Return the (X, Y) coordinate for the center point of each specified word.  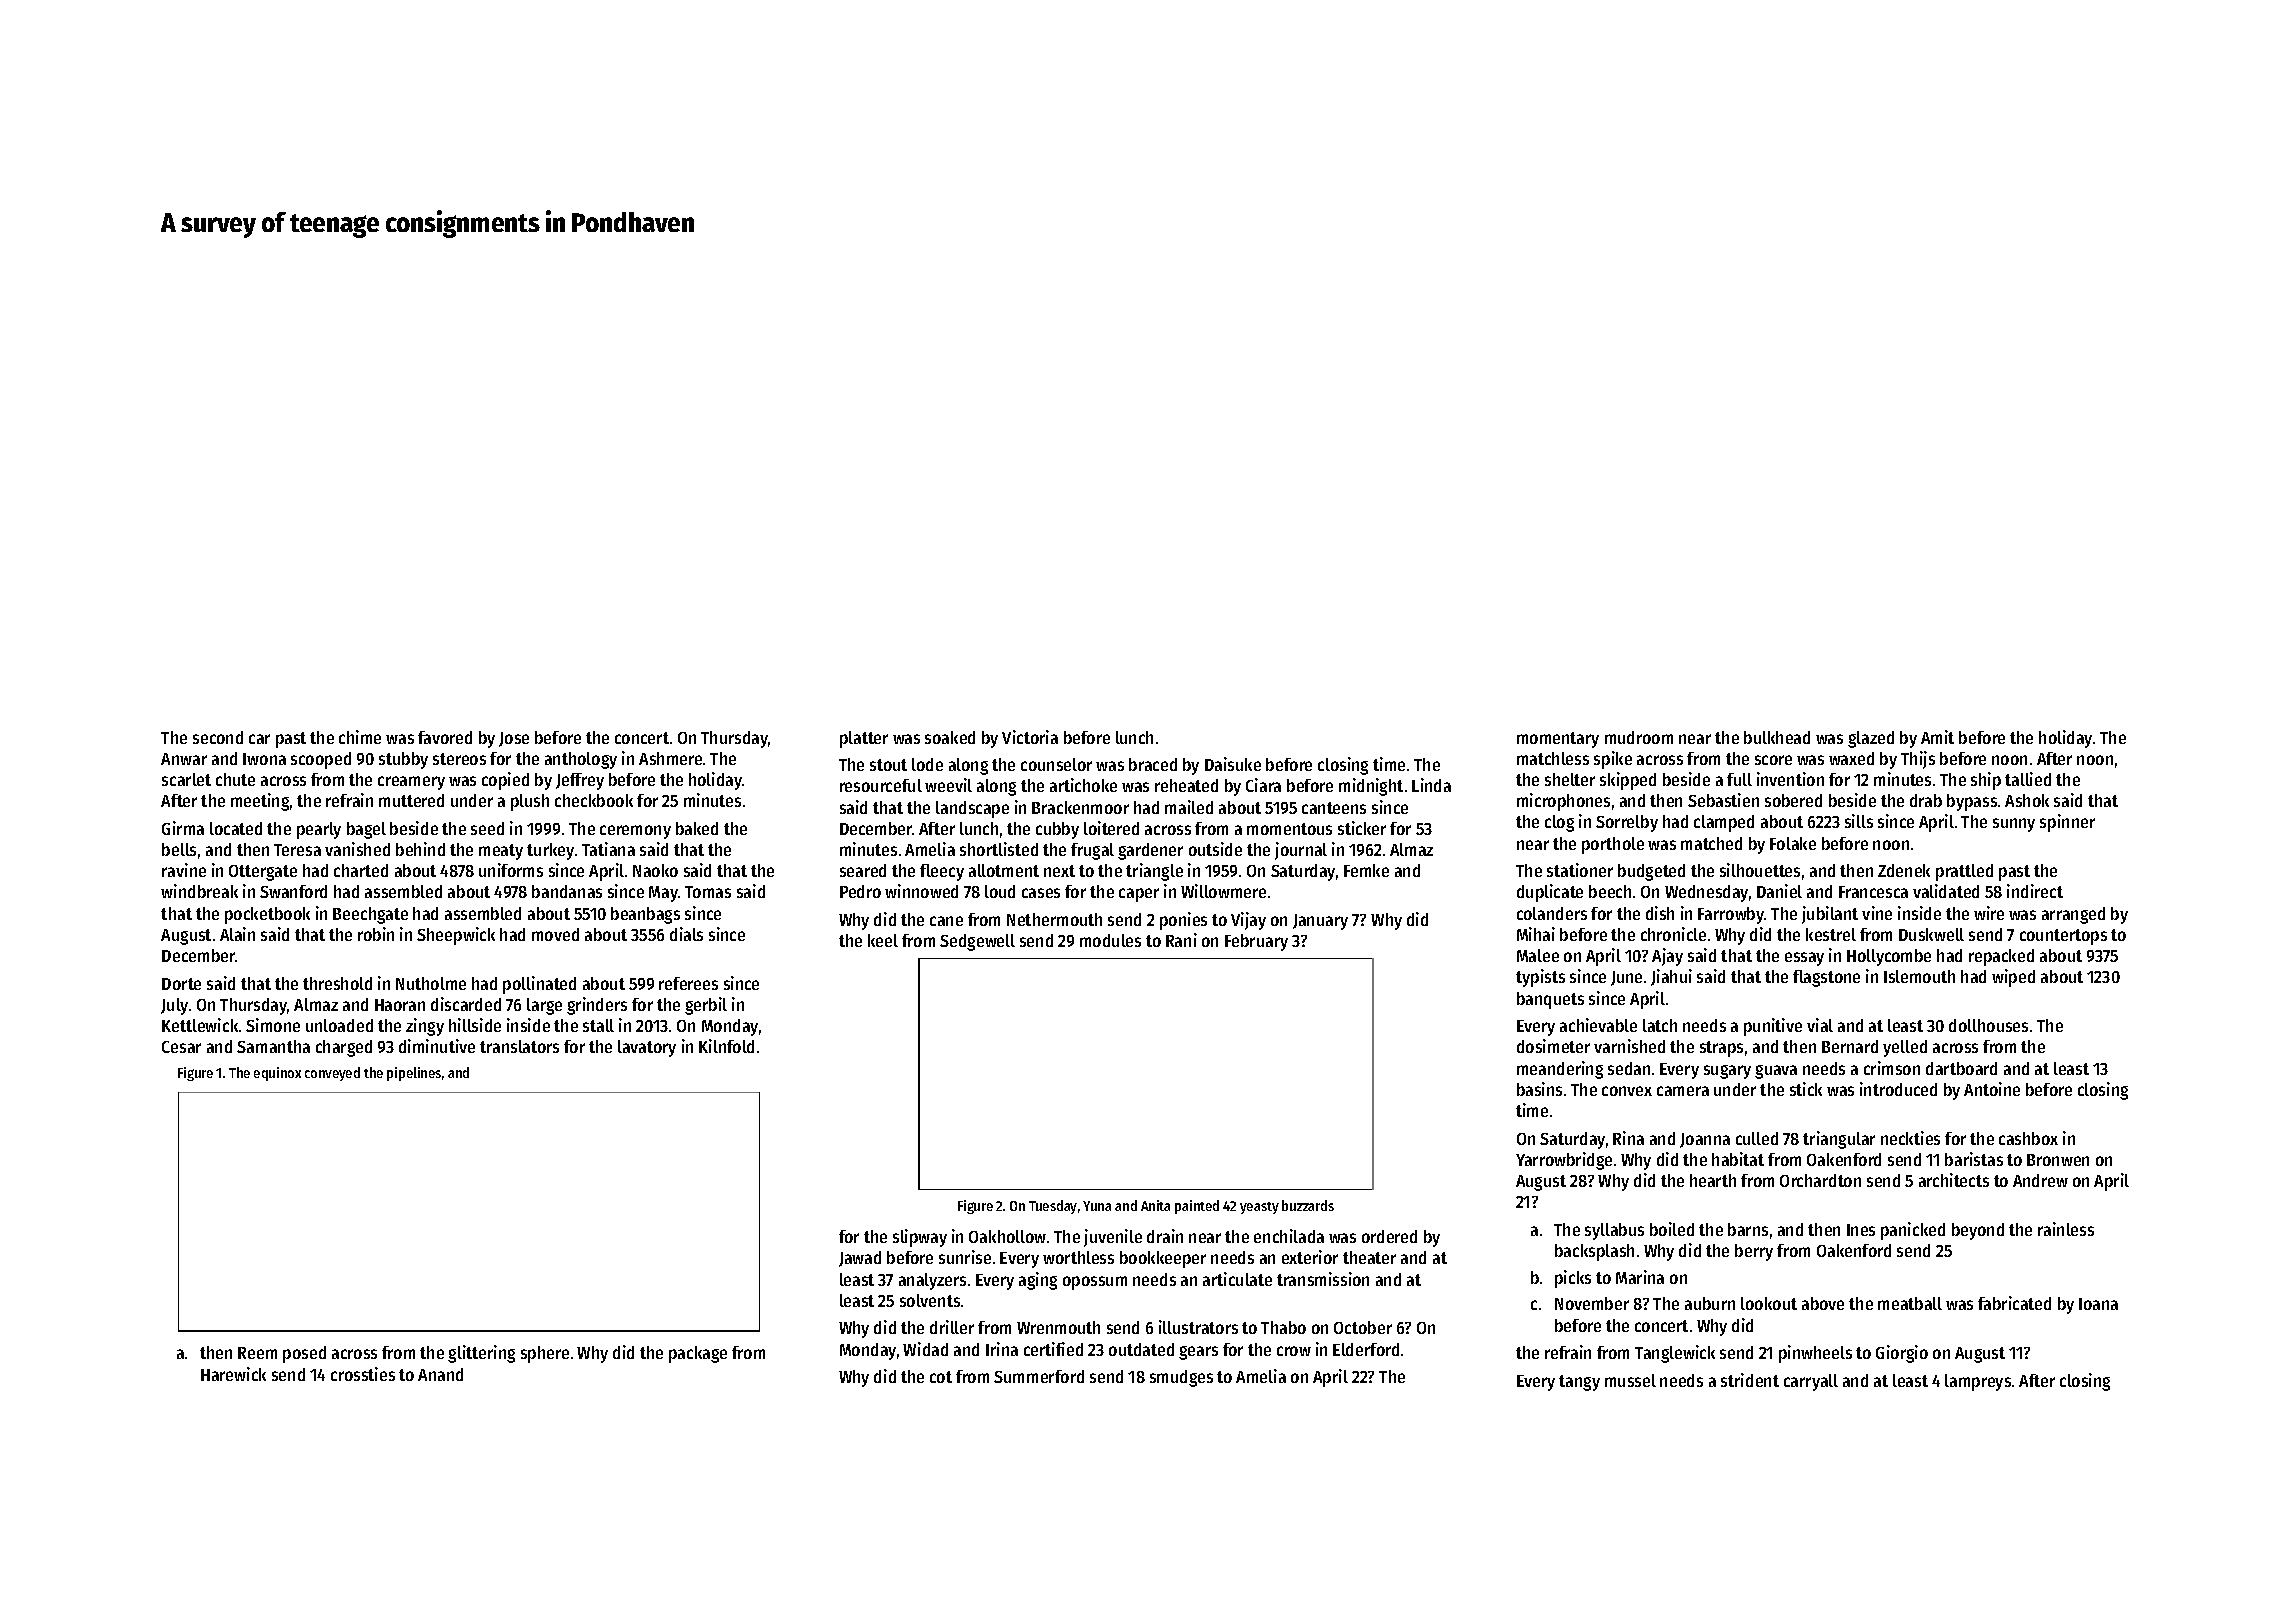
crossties (363, 1374)
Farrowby (1731, 915)
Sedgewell (977, 942)
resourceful (881, 785)
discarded (466, 1004)
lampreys (1978, 1382)
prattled (1964, 872)
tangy (1579, 1383)
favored (445, 737)
